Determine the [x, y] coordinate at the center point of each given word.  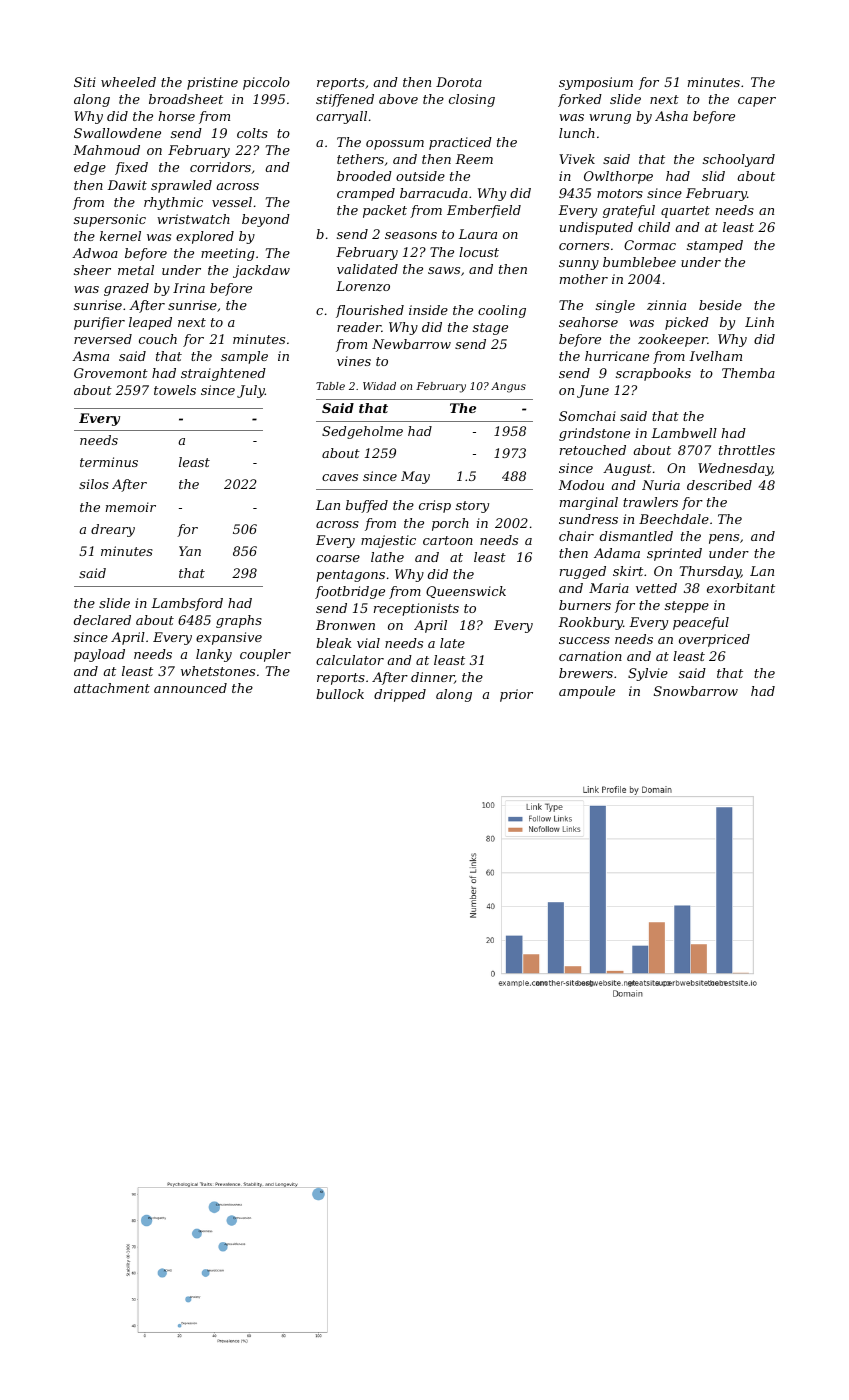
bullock [340, 694]
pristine [212, 83]
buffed [367, 506]
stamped [715, 246]
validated [367, 269]
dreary [113, 530]
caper [757, 102]
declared [102, 620]
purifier [99, 323]
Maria [609, 588]
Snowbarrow [696, 691]
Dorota [459, 82]
